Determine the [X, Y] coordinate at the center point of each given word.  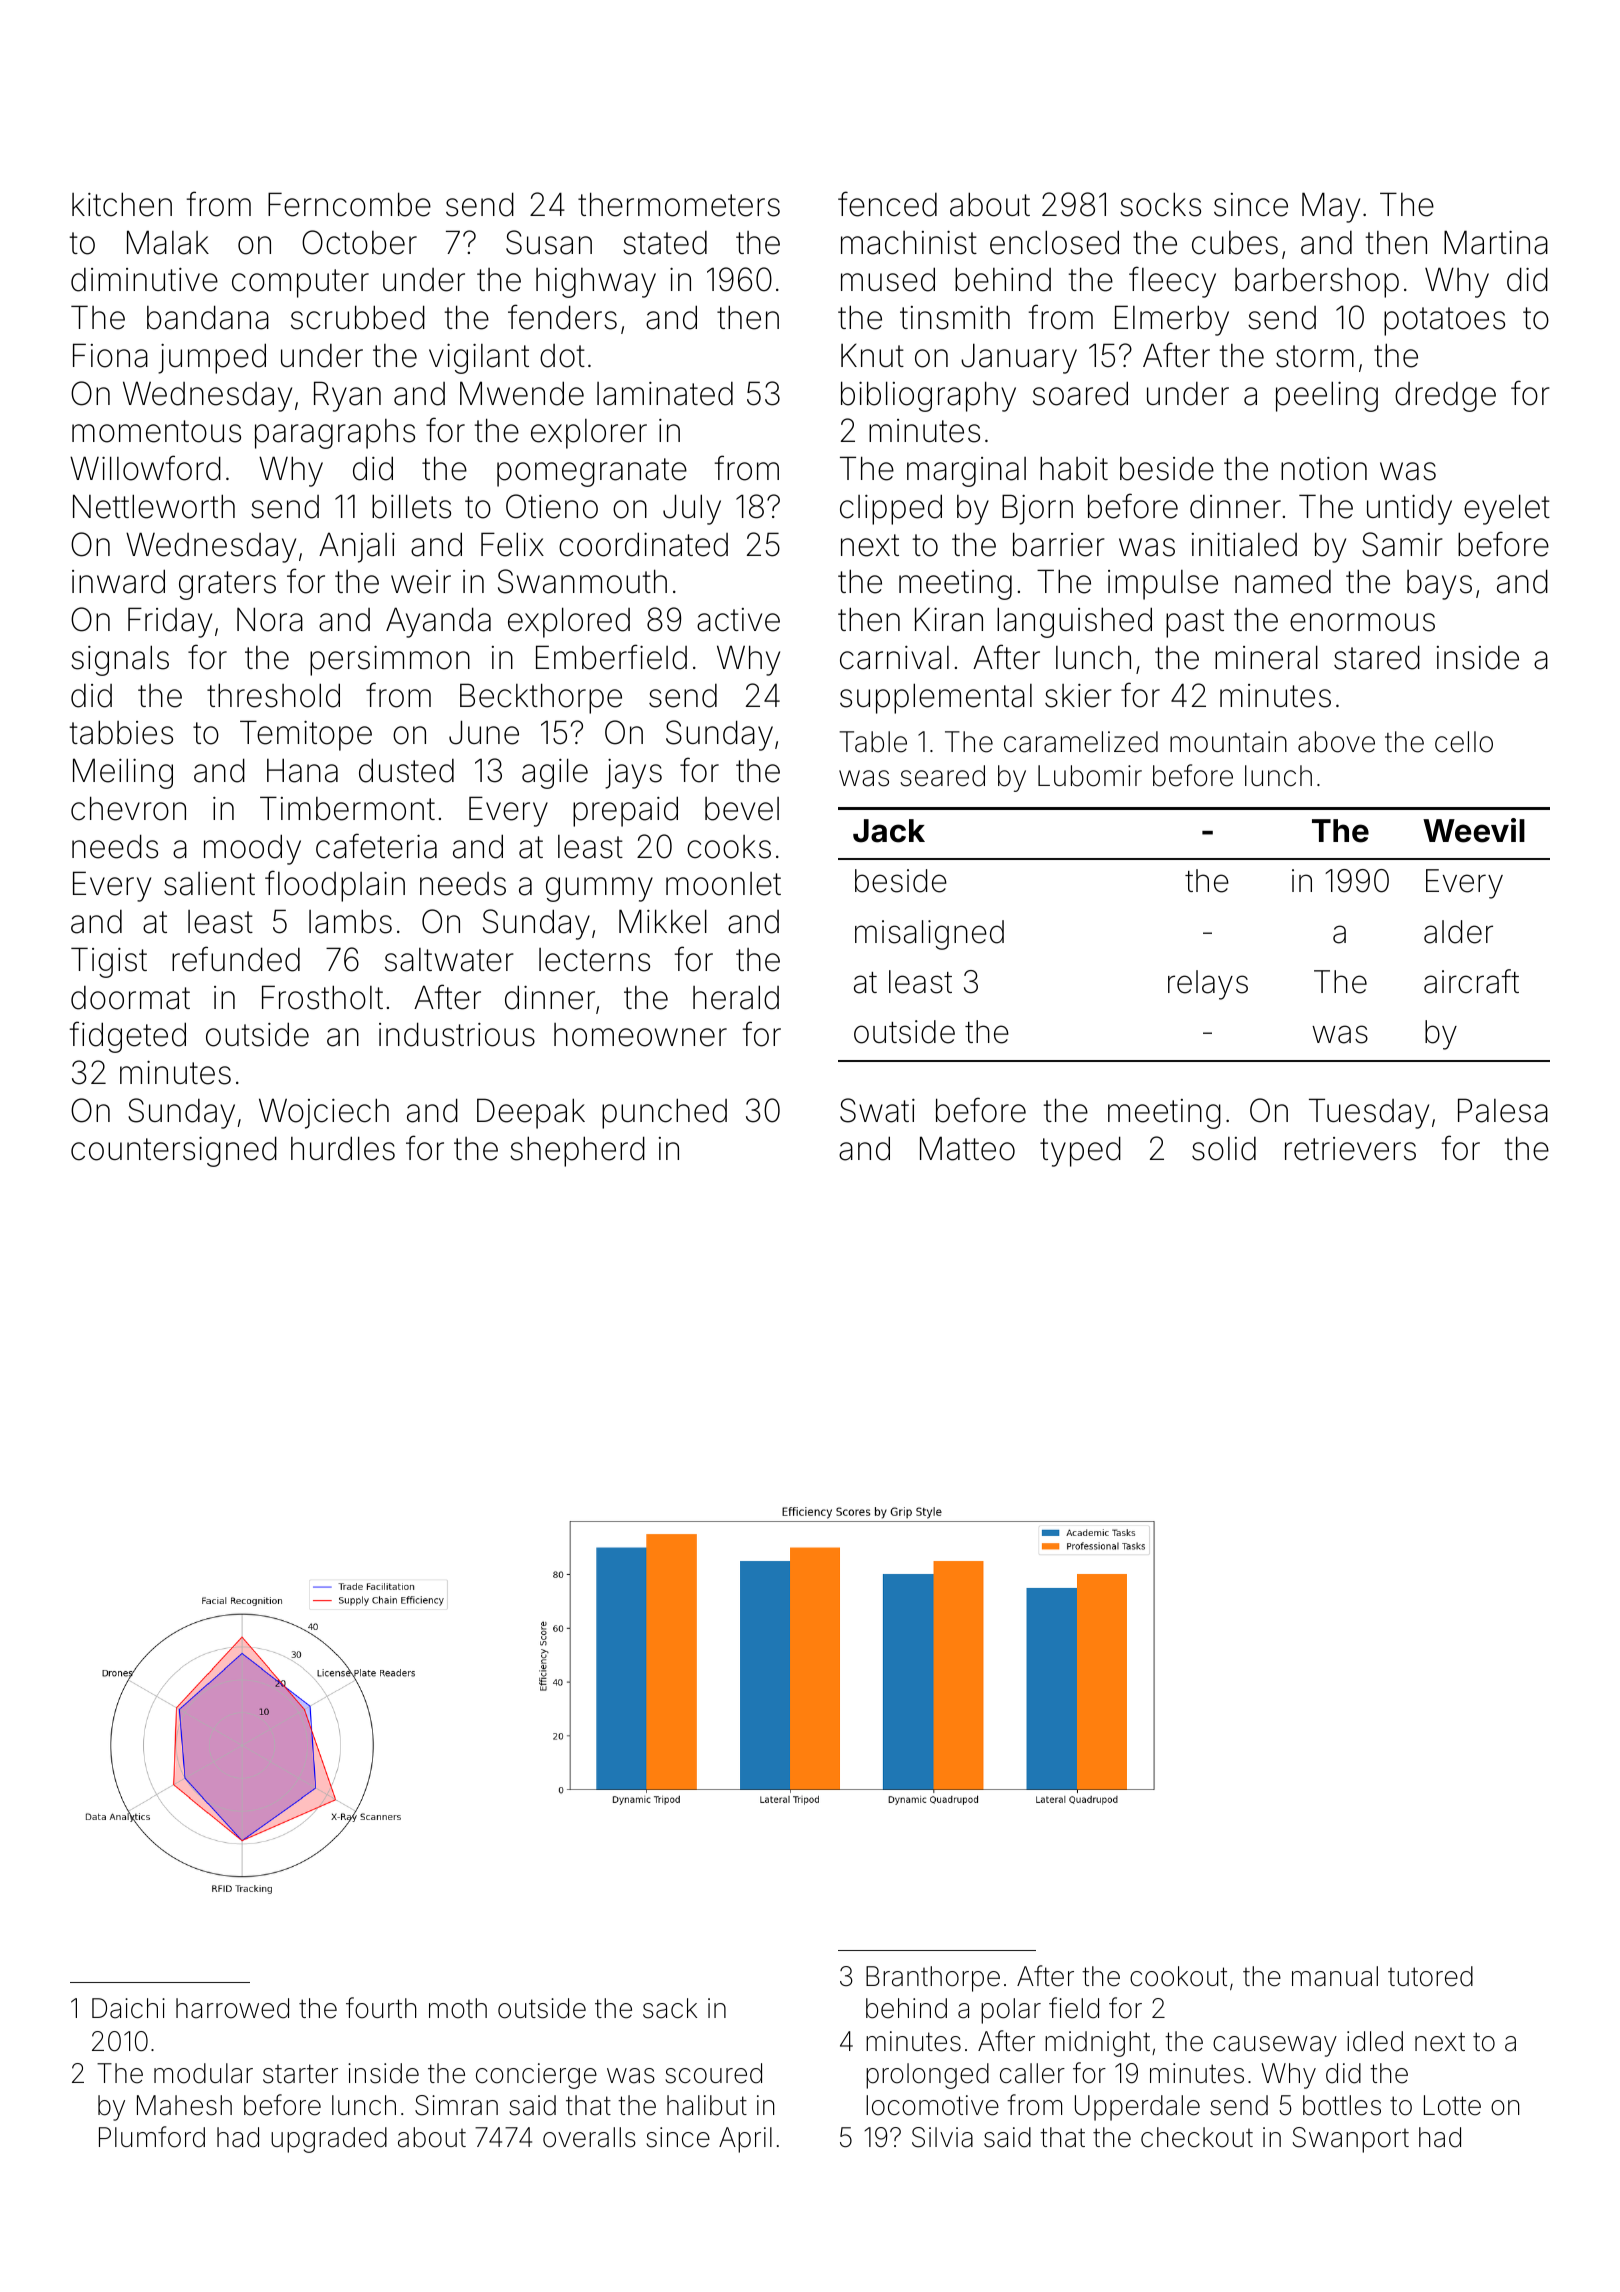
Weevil [1474, 830]
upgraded [329, 2140]
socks [1160, 204]
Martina [1496, 242]
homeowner [640, 1035]
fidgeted [128, 1037]
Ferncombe [349, 204]
